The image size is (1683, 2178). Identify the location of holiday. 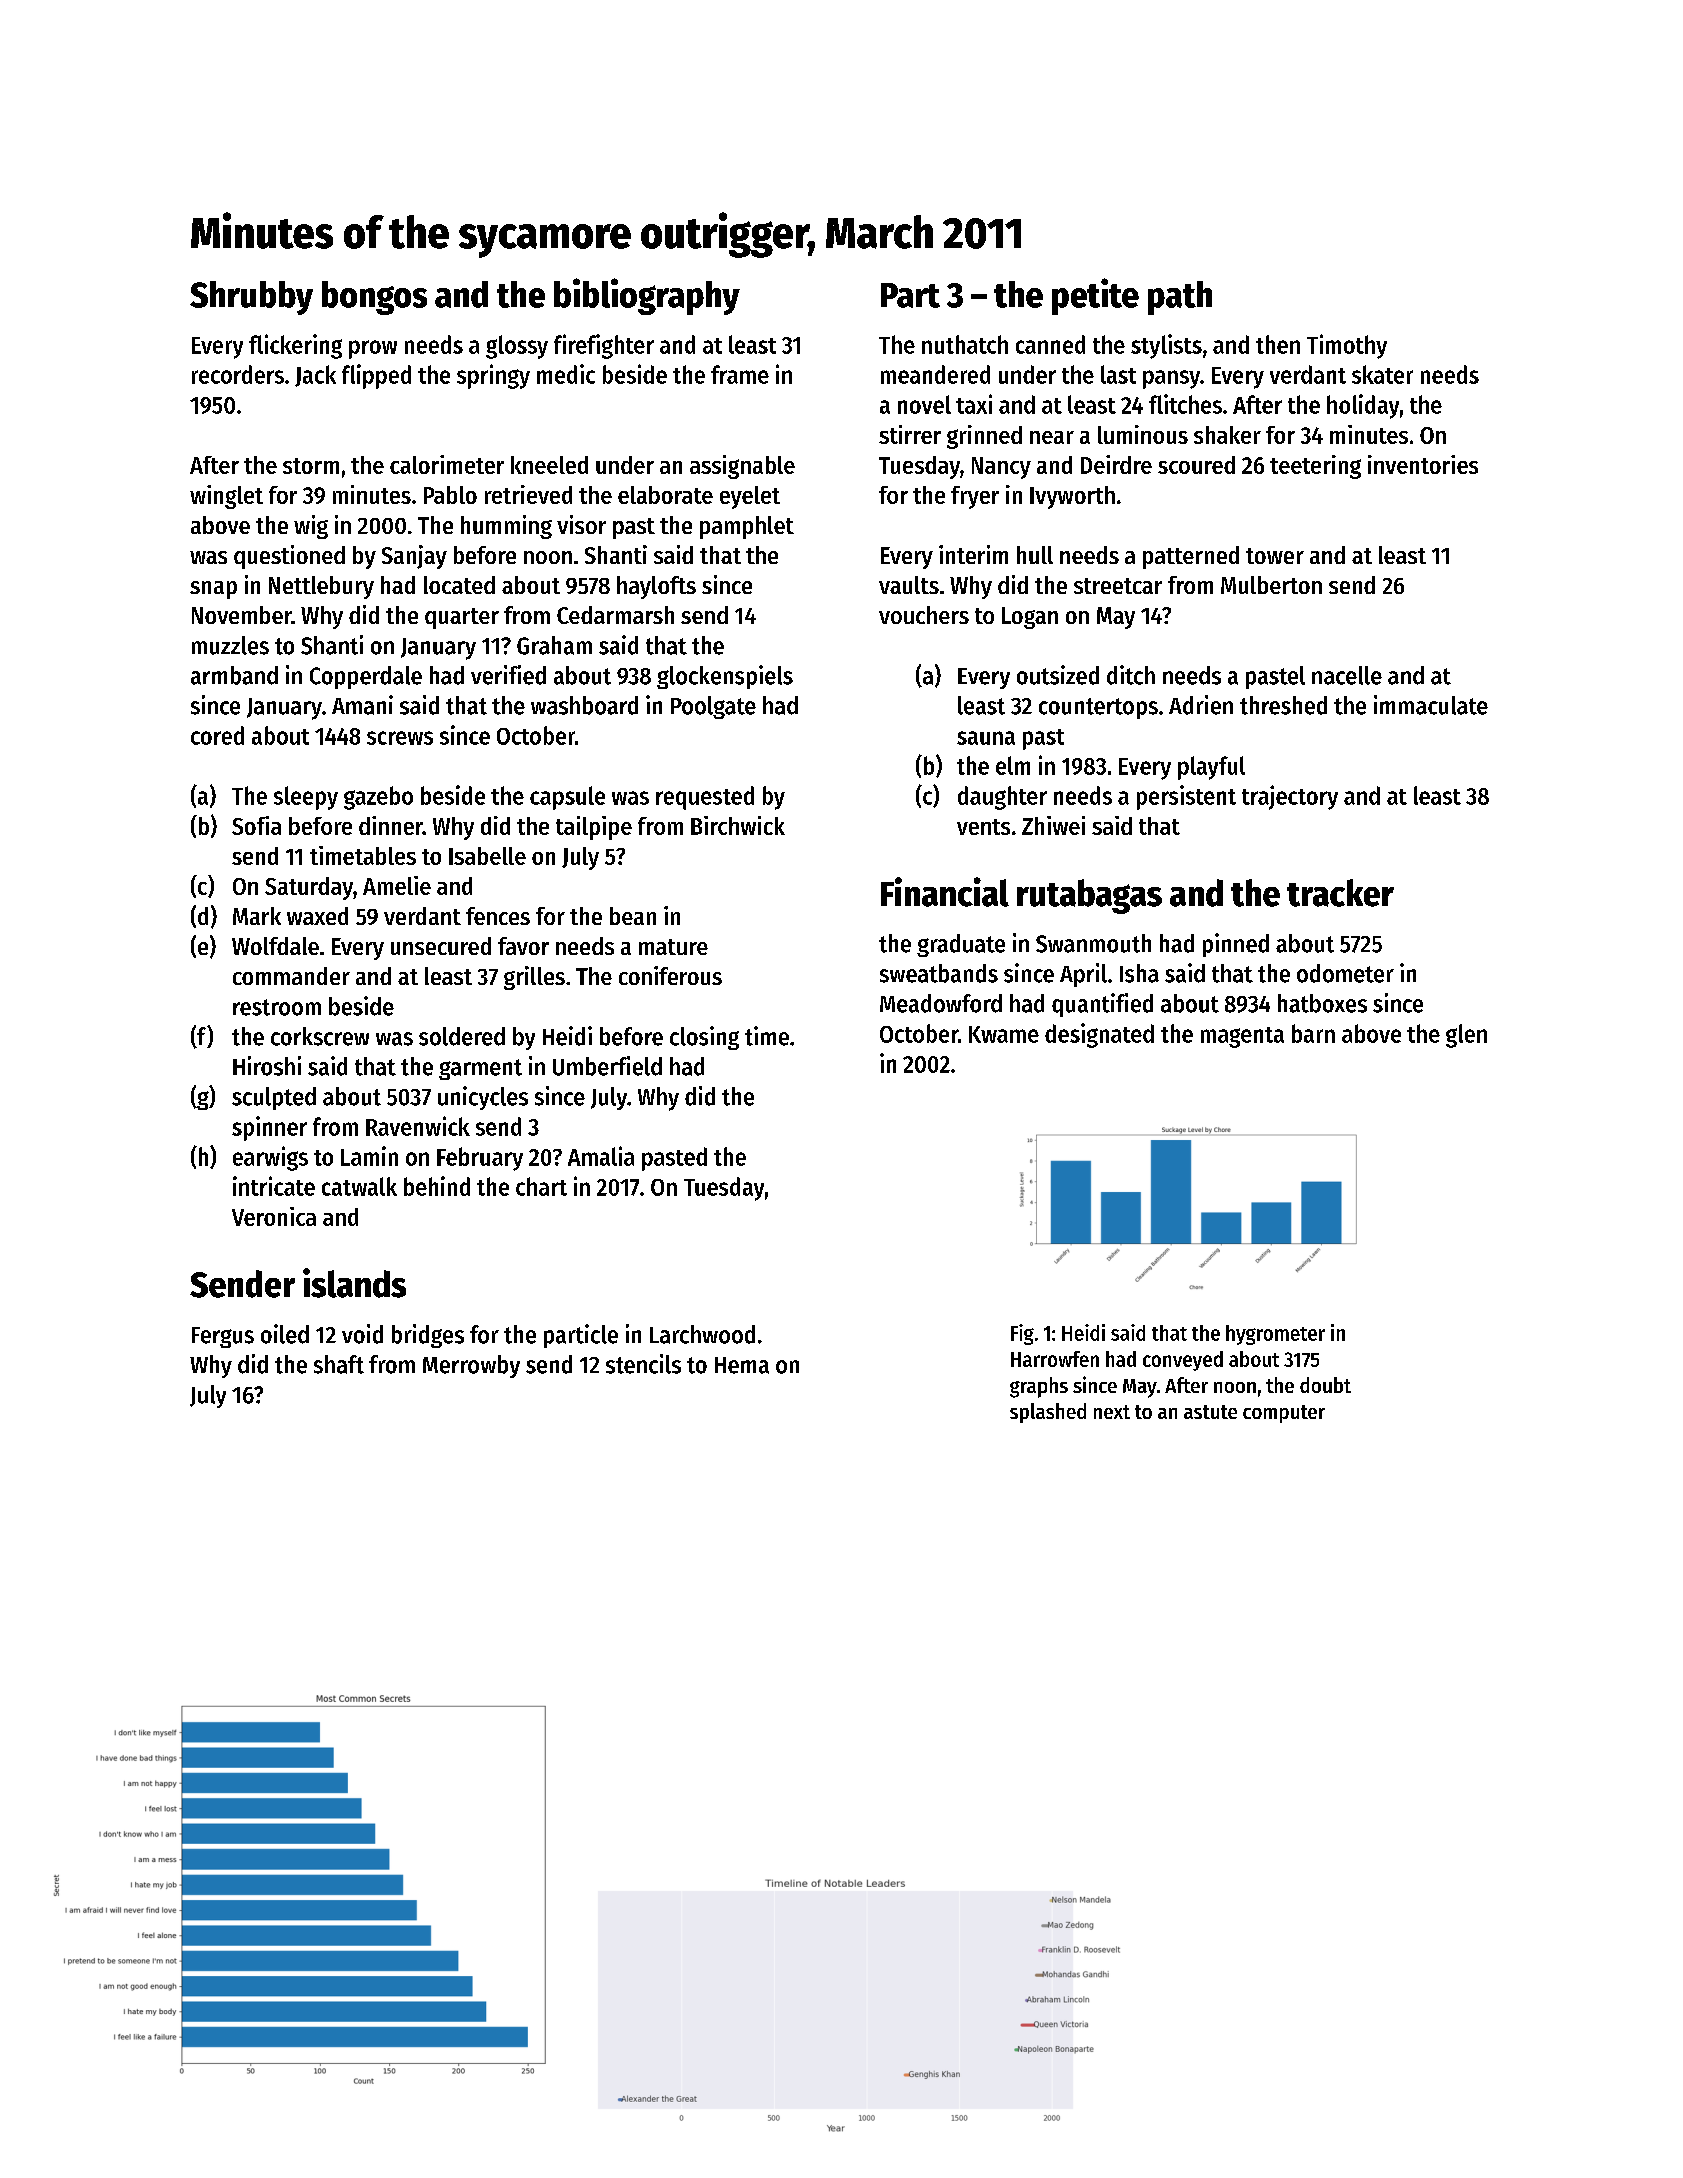
(1363, 406).
